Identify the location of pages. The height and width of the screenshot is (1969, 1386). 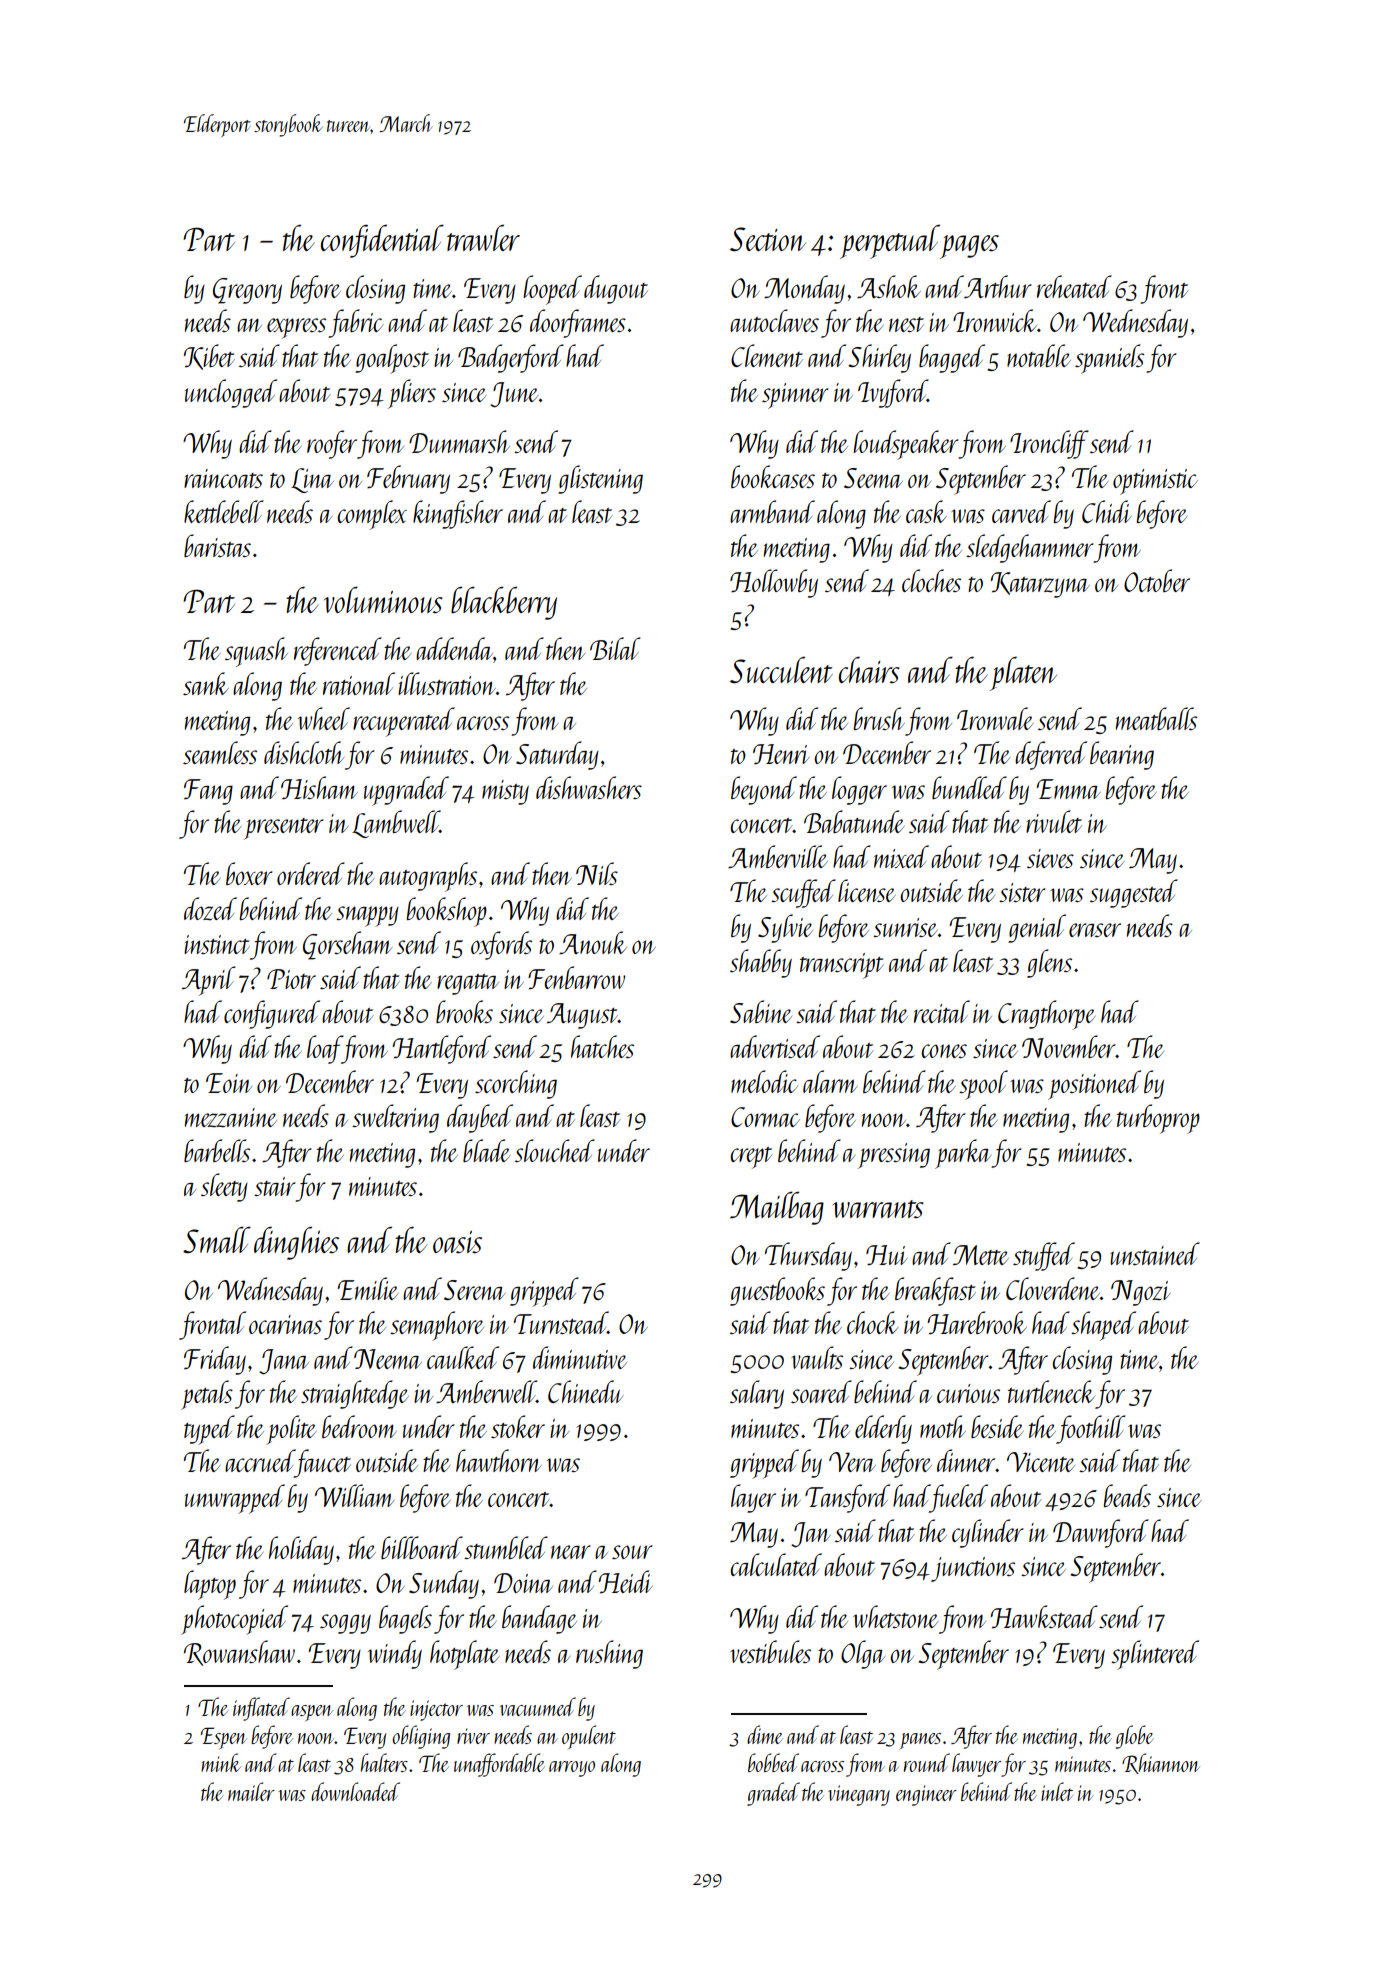
(969, 247).
